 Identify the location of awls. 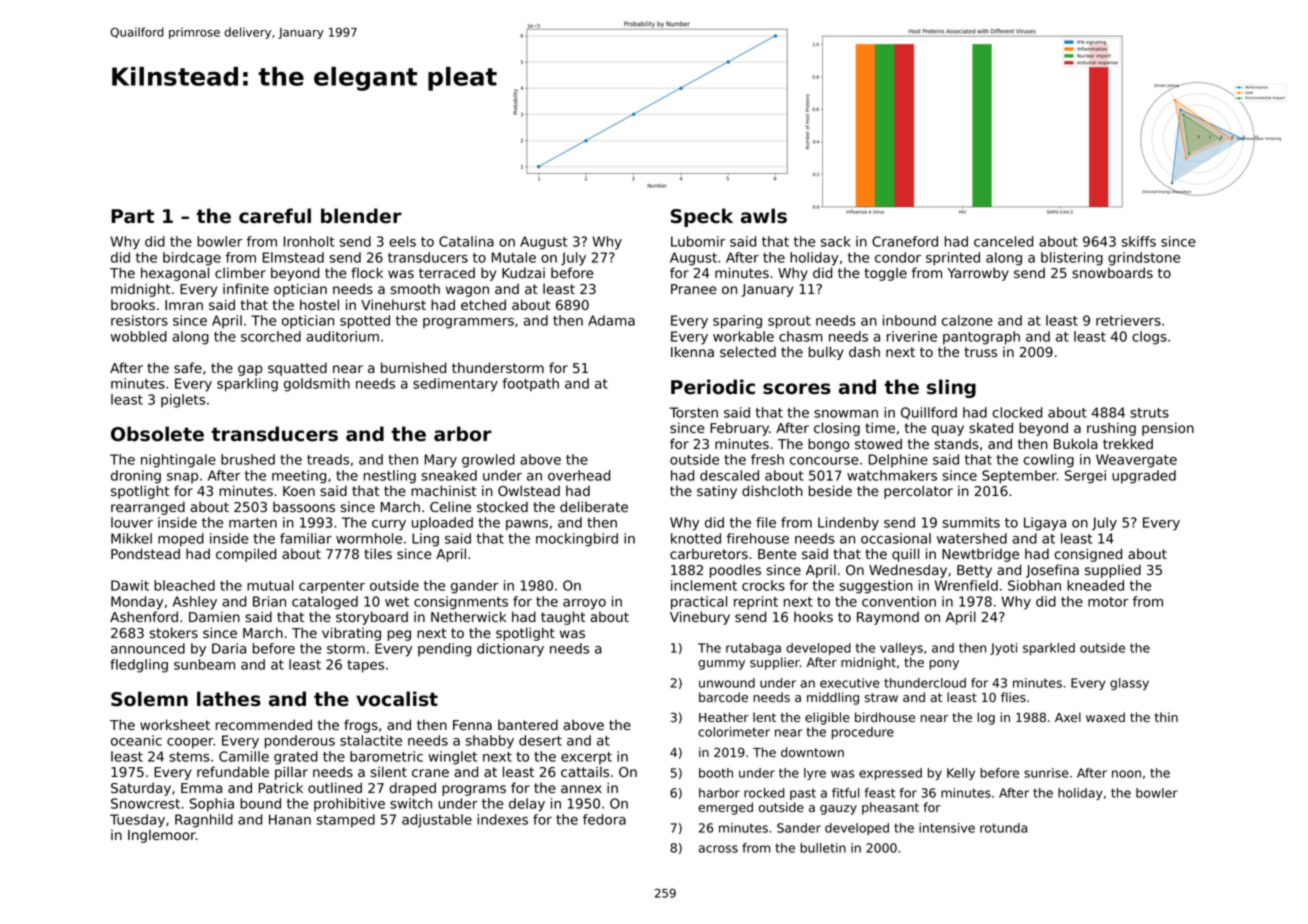
(764, 216).
